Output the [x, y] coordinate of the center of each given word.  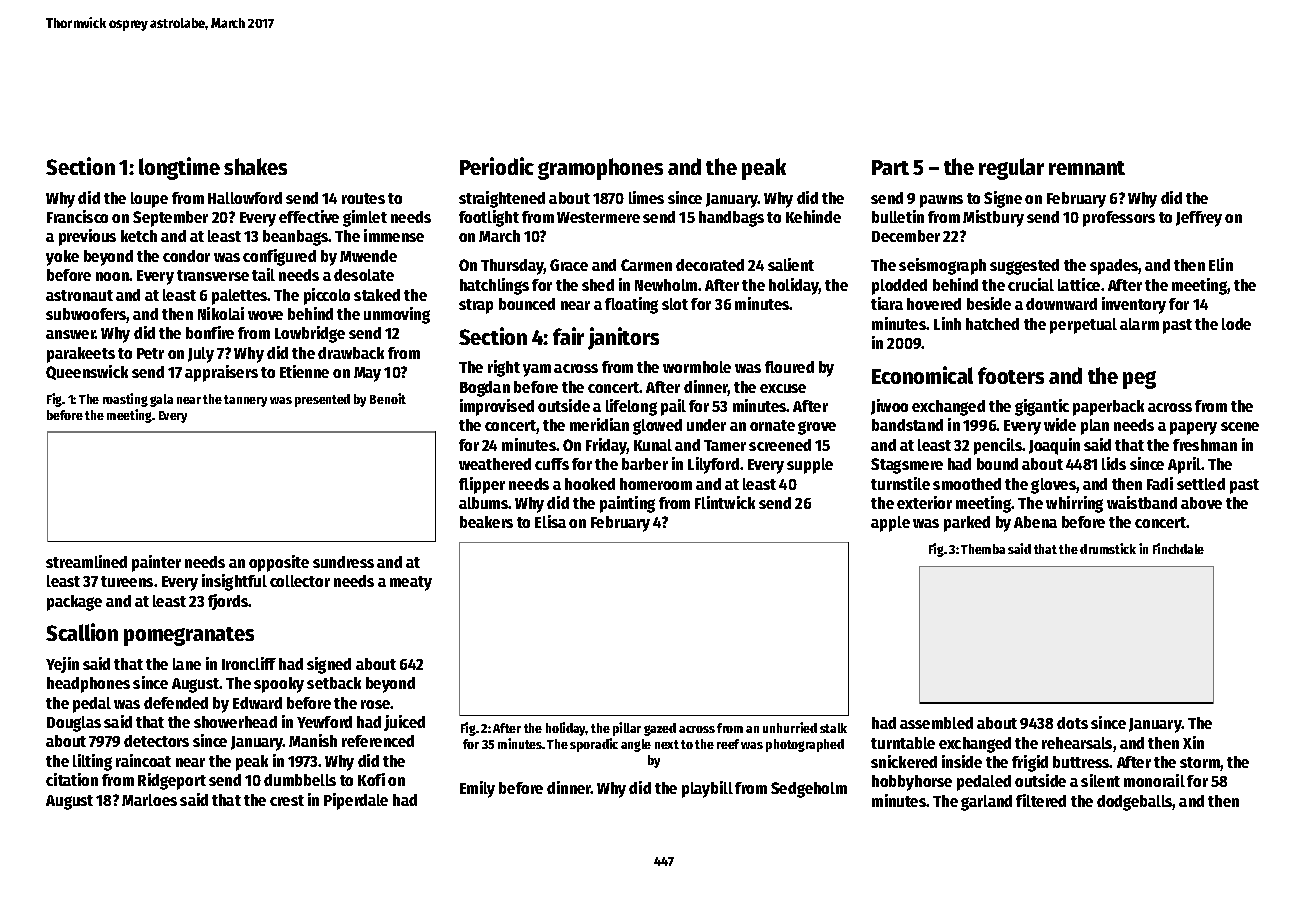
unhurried [790, 727]
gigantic [1042, 407]
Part [890, 167]
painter [156, 563]
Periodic [497, 166]
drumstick [1108, 548]
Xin [1193, 742]
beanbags [296, 238]
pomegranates [189, 636]
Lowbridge [310, 334]
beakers [486, 522]
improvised [497, 407]
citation [72, 779]
